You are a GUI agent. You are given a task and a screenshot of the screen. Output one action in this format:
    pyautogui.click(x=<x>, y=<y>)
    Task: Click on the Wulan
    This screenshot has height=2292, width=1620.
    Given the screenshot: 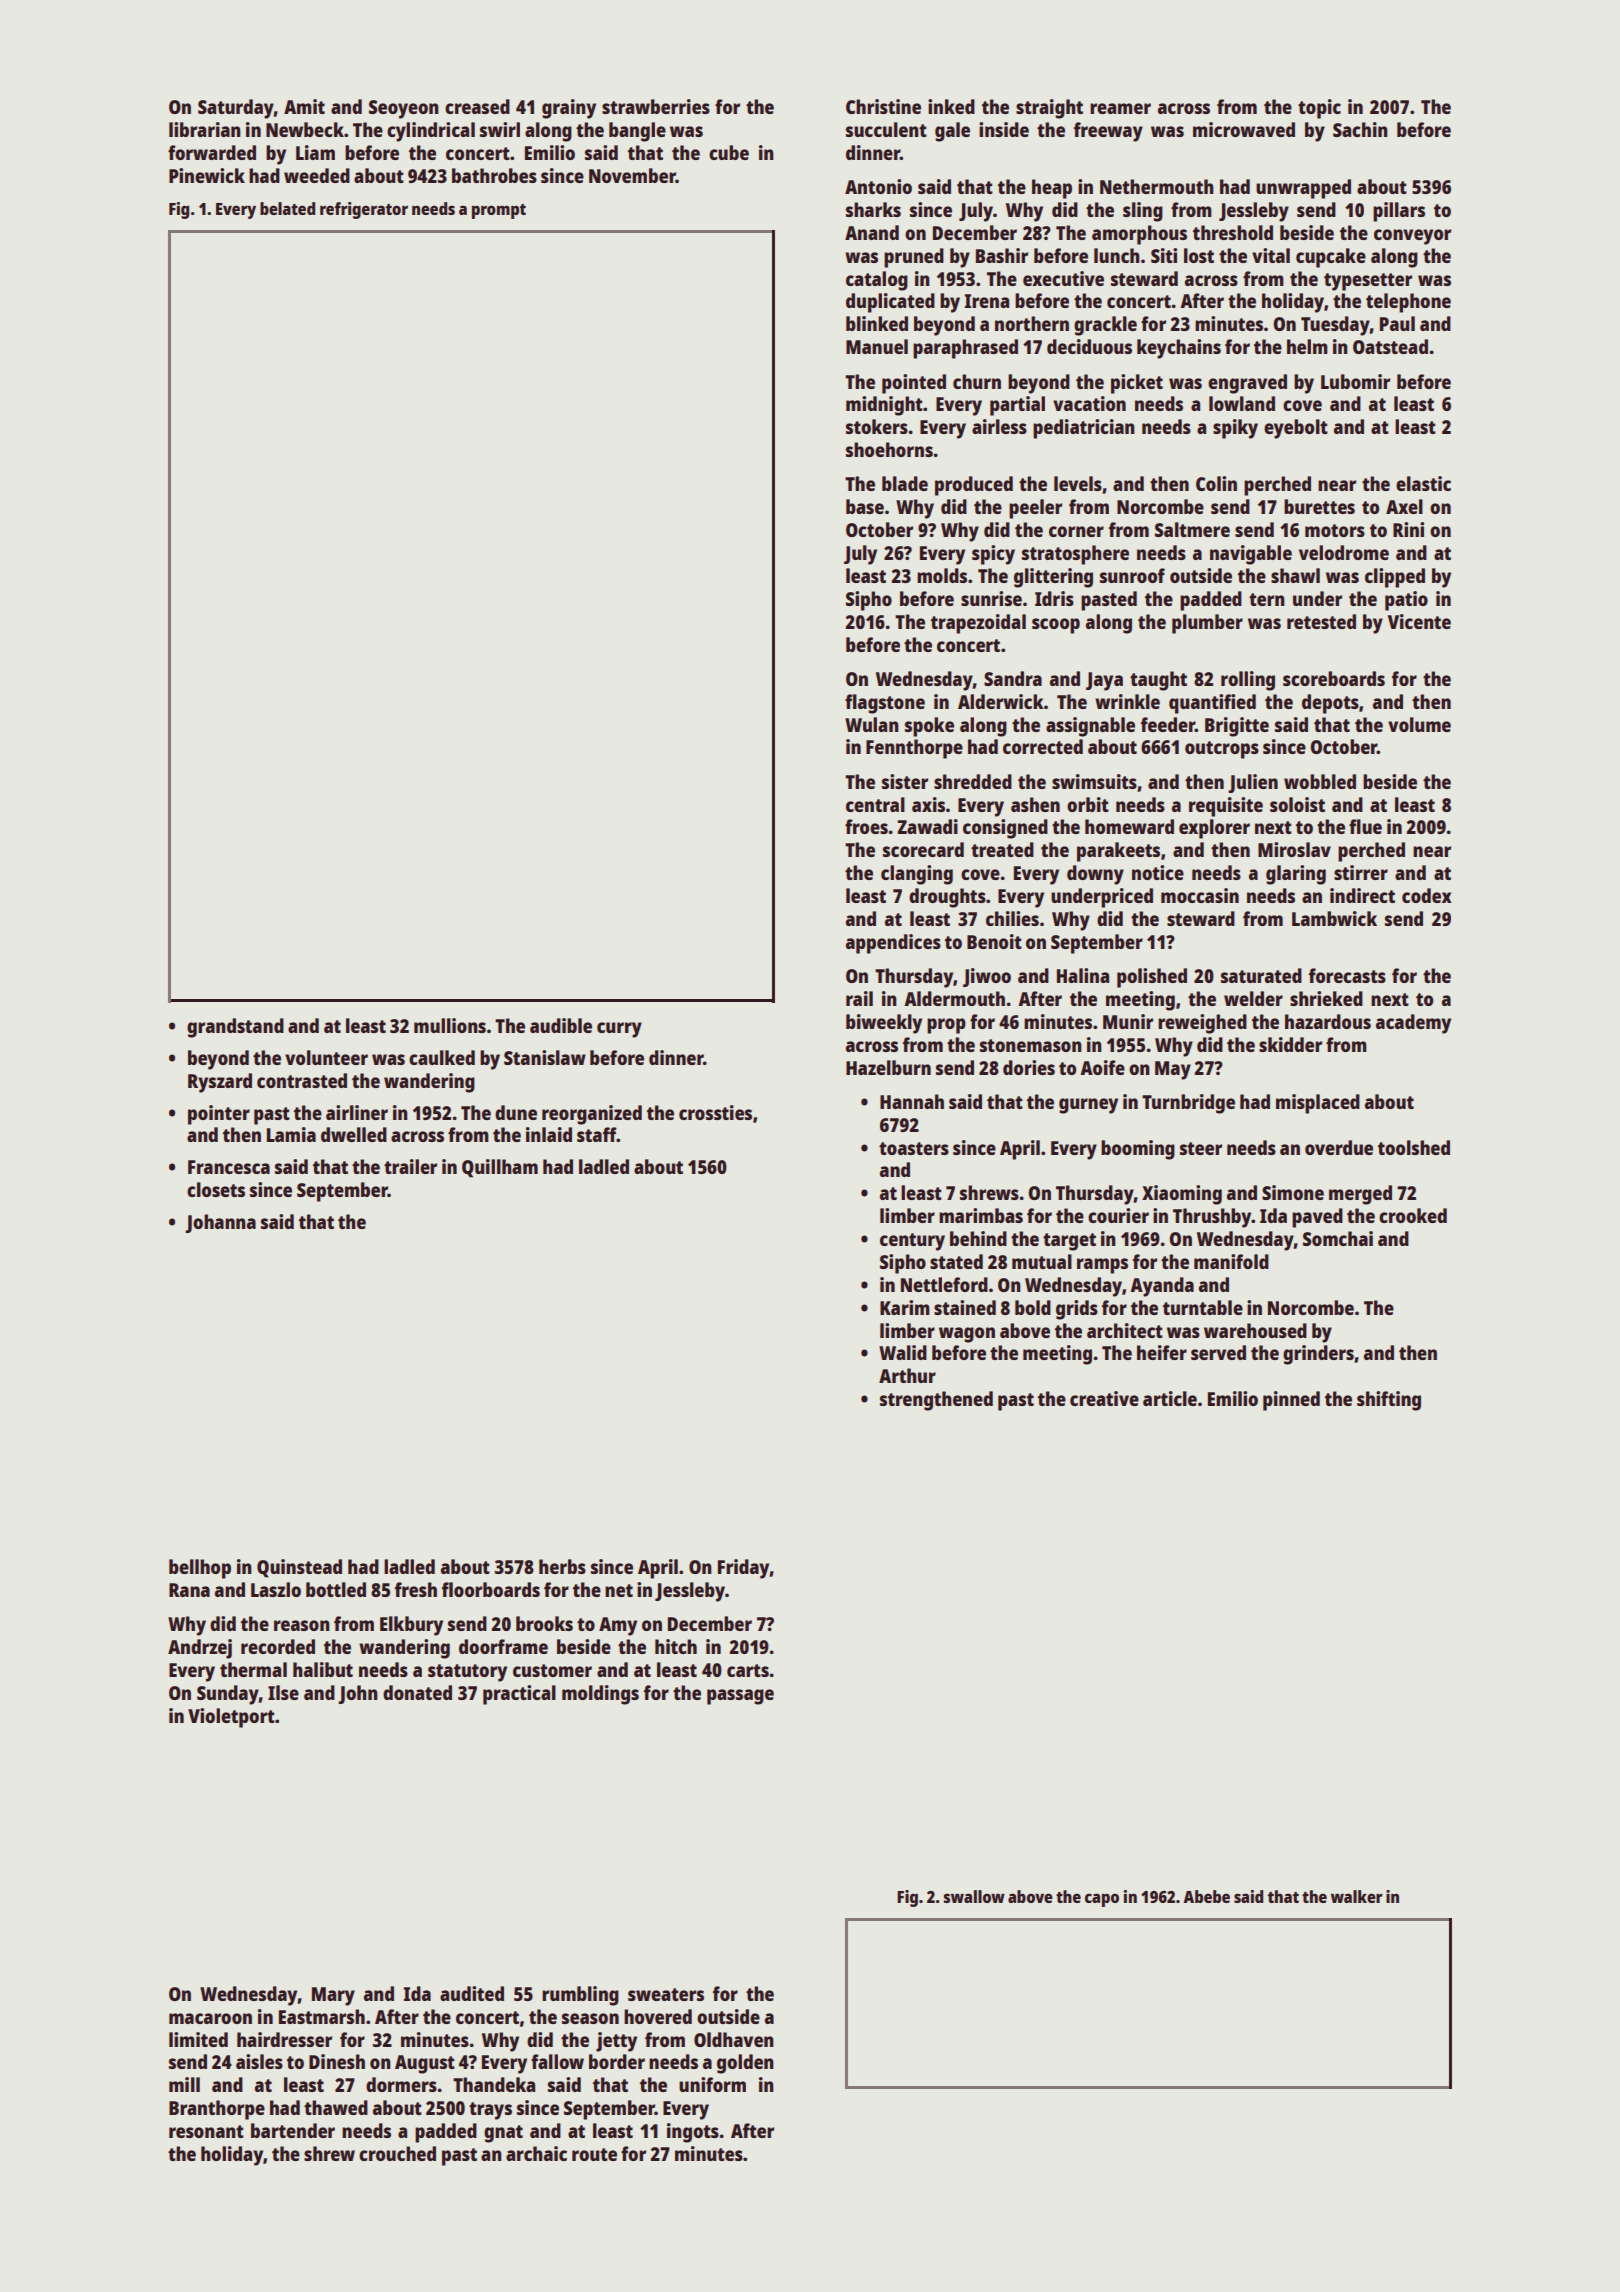 What is the action you would take?
    pyautogui.click(x=872, y=724)
